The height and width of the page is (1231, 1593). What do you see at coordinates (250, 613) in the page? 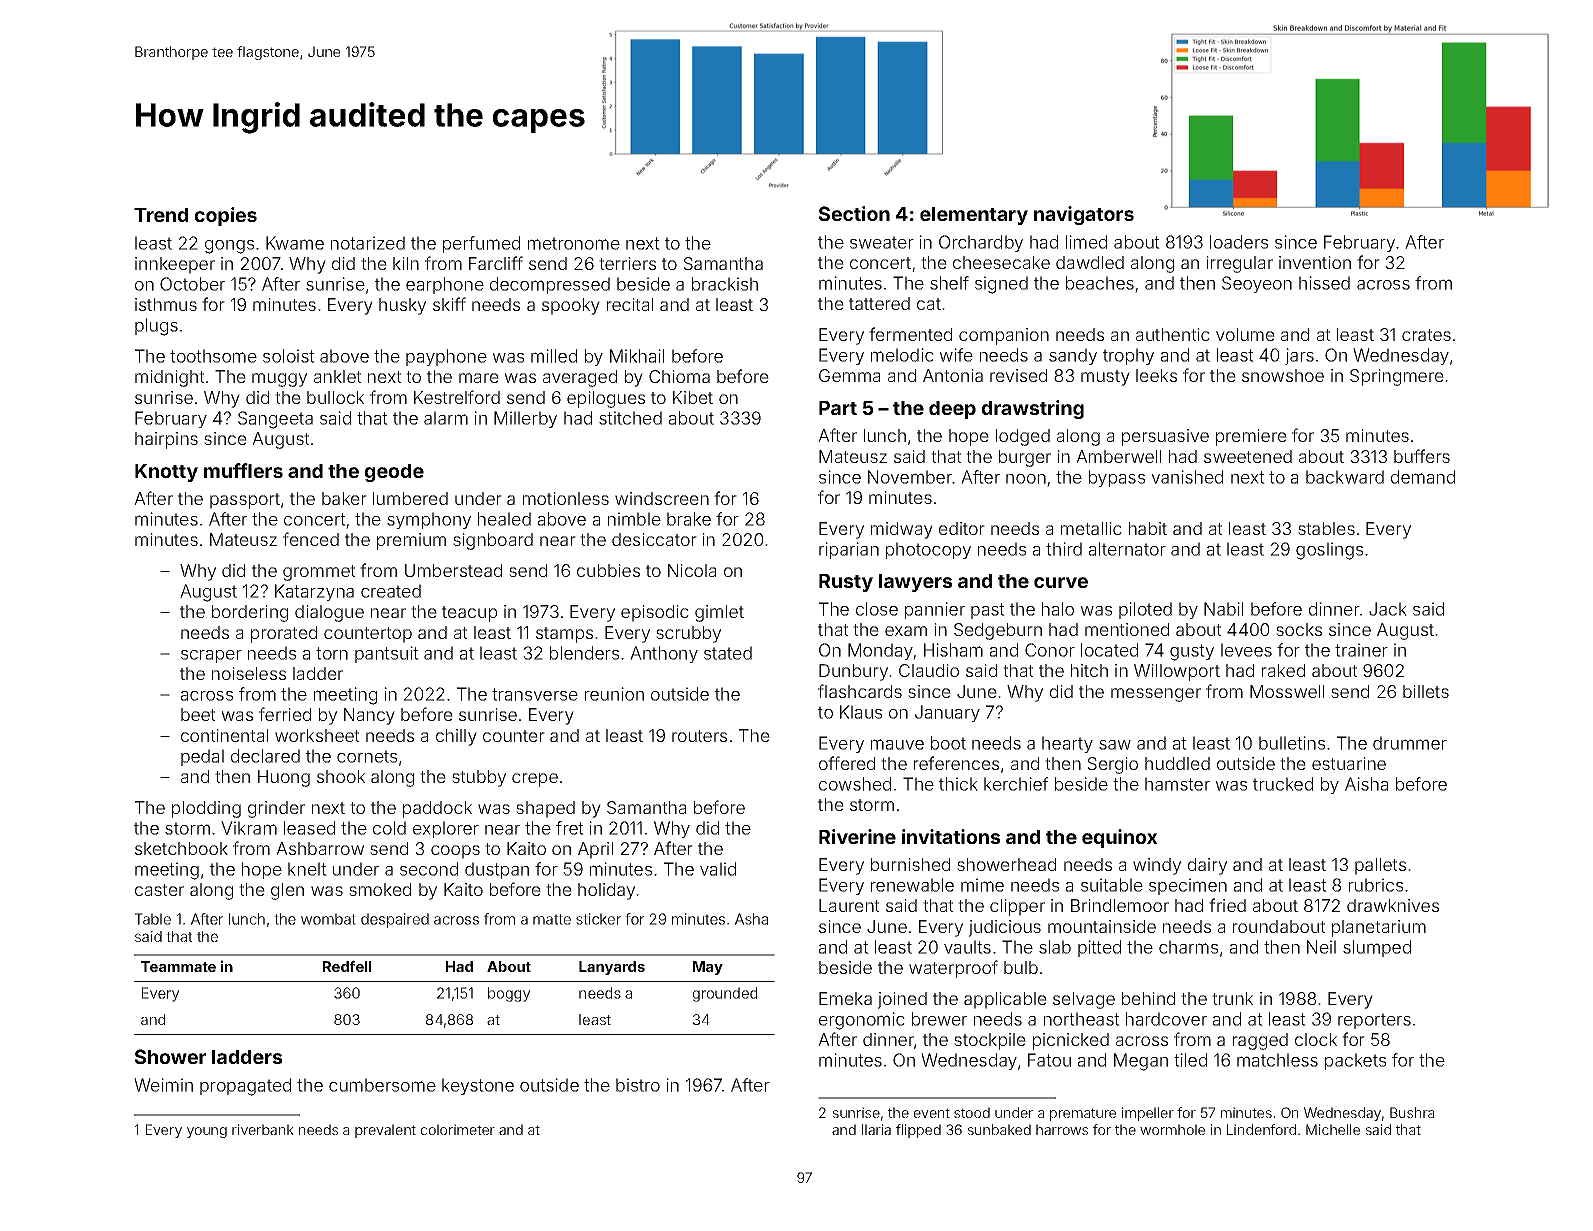
I see `bordering` at bounding box center [250, 613].
